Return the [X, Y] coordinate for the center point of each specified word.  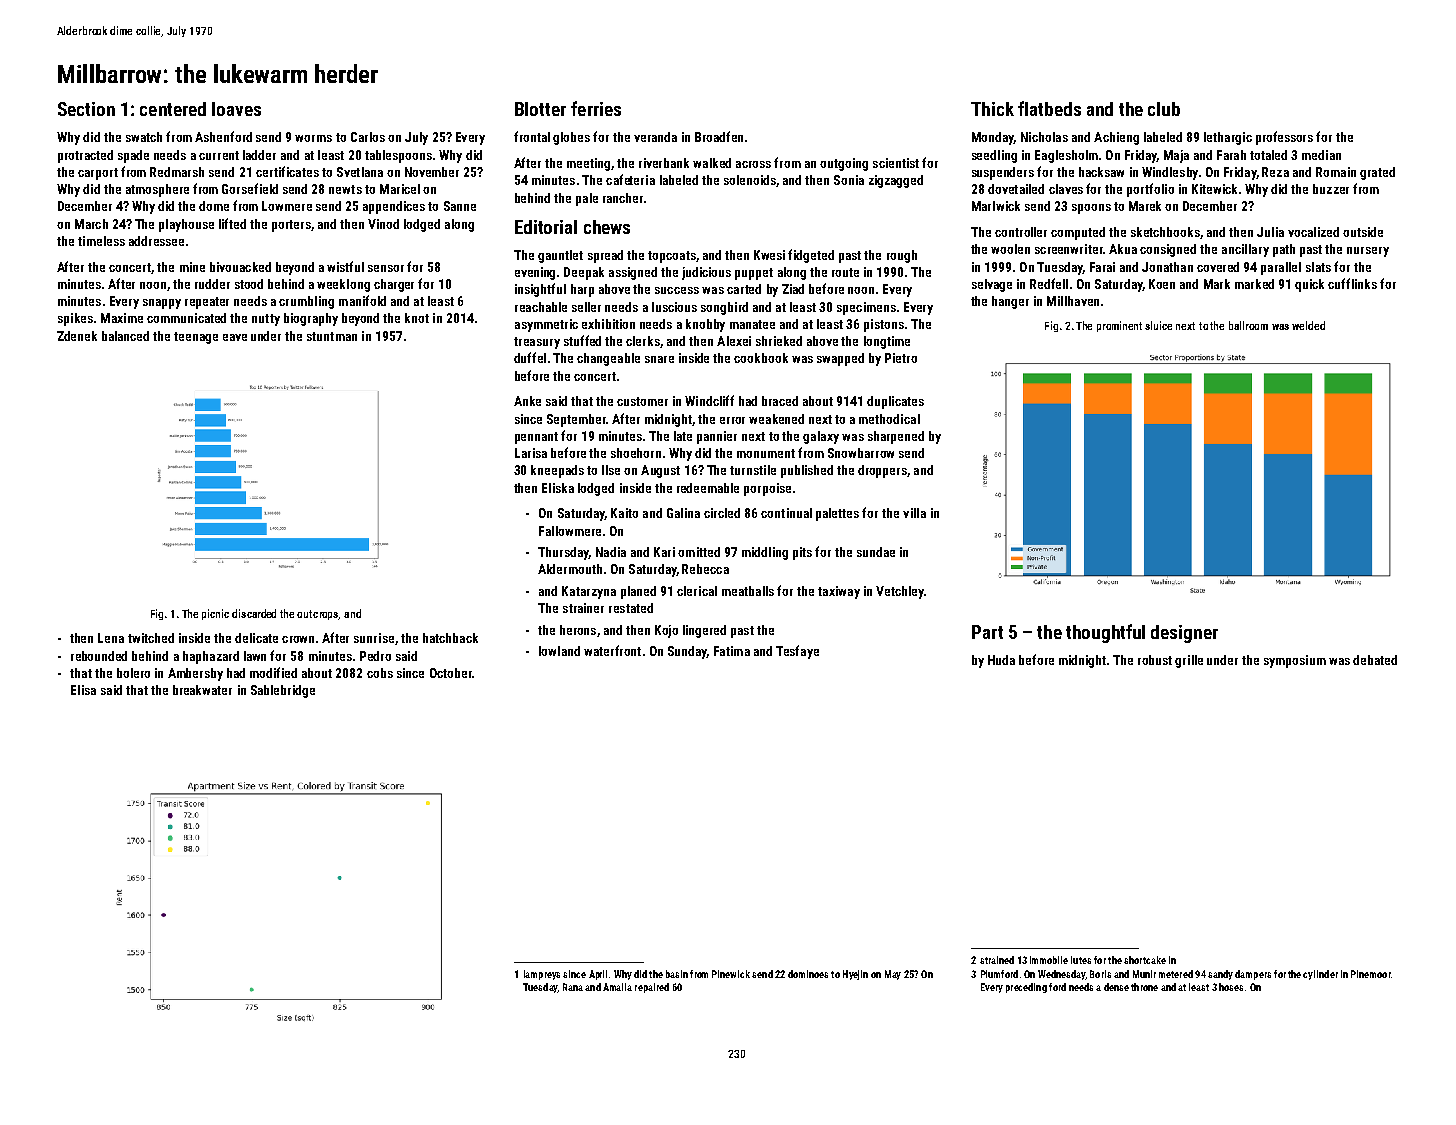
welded [1308, 325]
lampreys [542, 975]
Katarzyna [589, 592]
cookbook [761, 358]
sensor [386, 268]
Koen [1162, 284]
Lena [111, 638]
